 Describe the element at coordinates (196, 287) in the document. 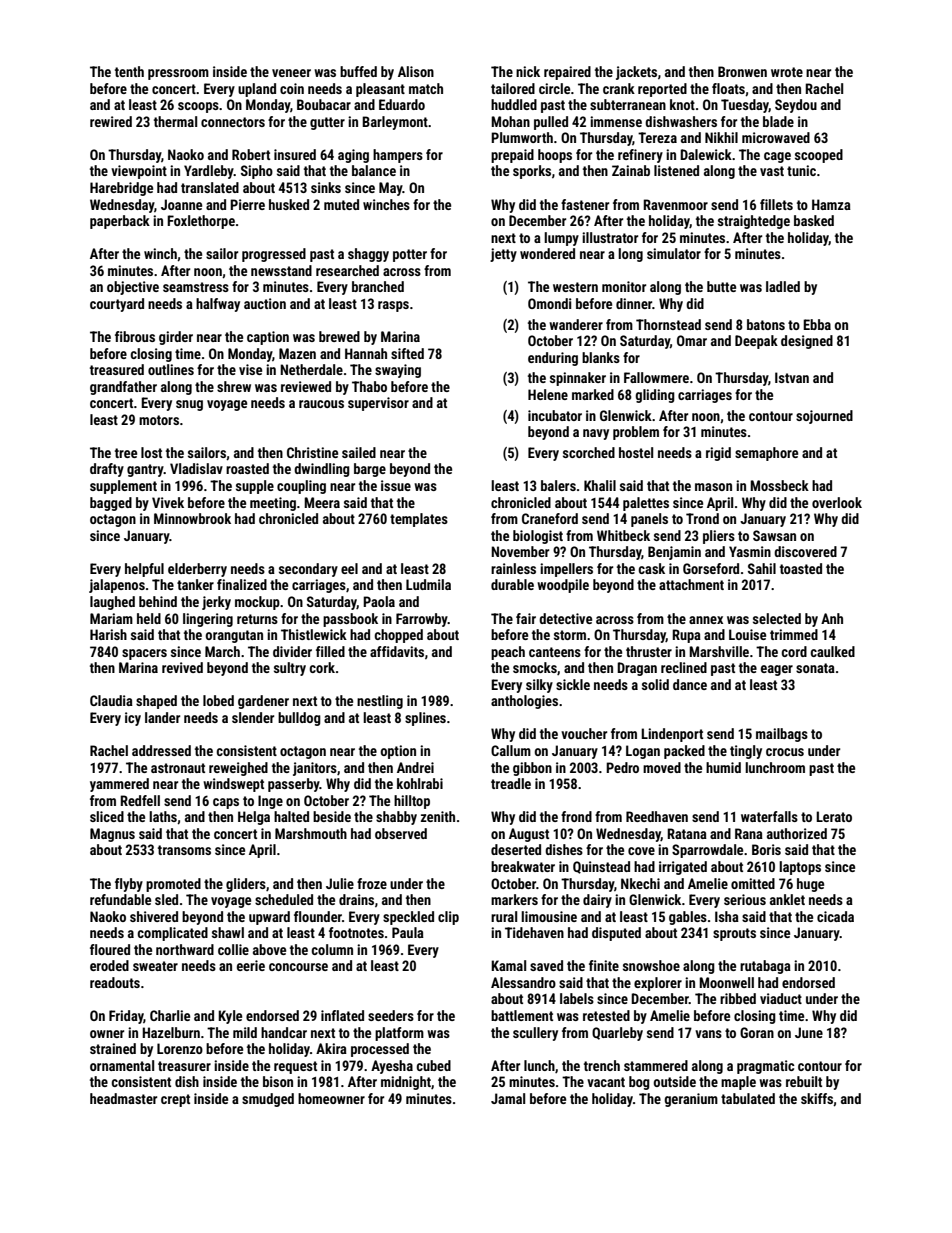

I see `seamstress` at that location.
